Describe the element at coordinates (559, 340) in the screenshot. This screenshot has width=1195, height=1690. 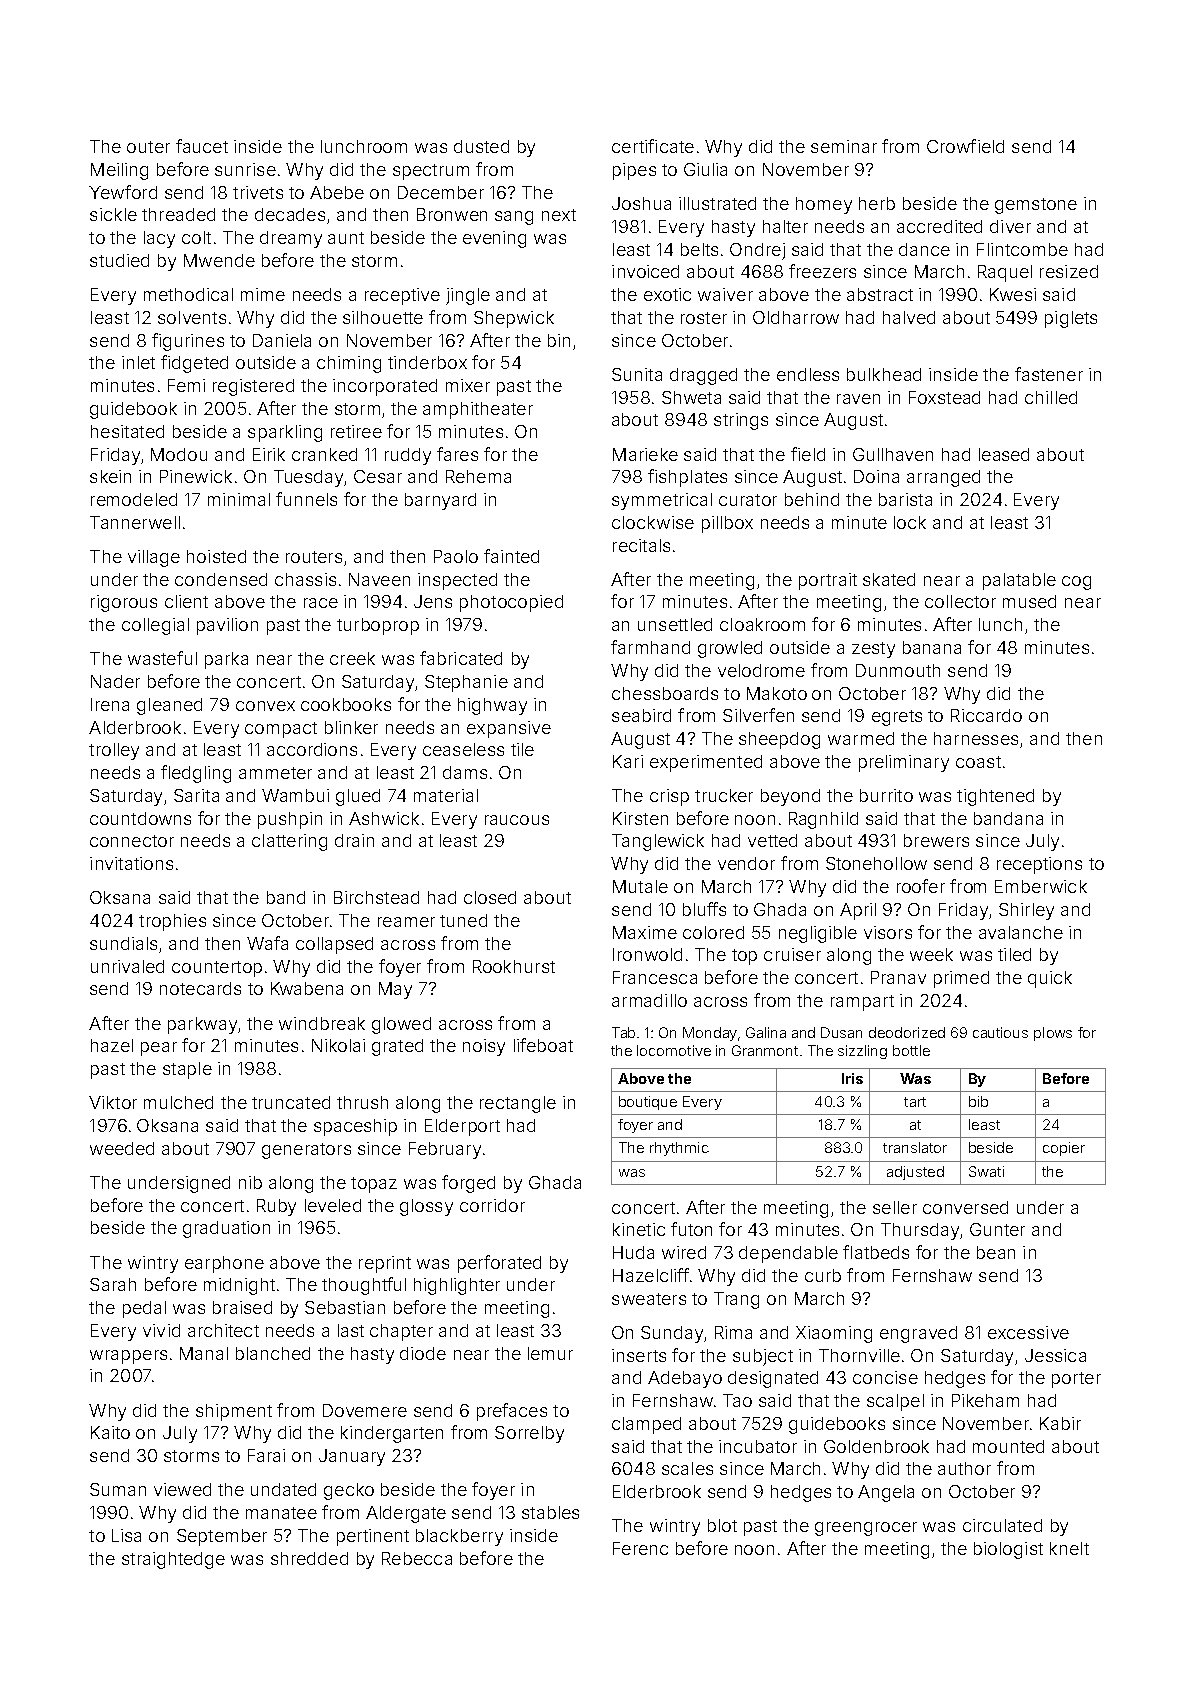
I see `bin` at that location.
